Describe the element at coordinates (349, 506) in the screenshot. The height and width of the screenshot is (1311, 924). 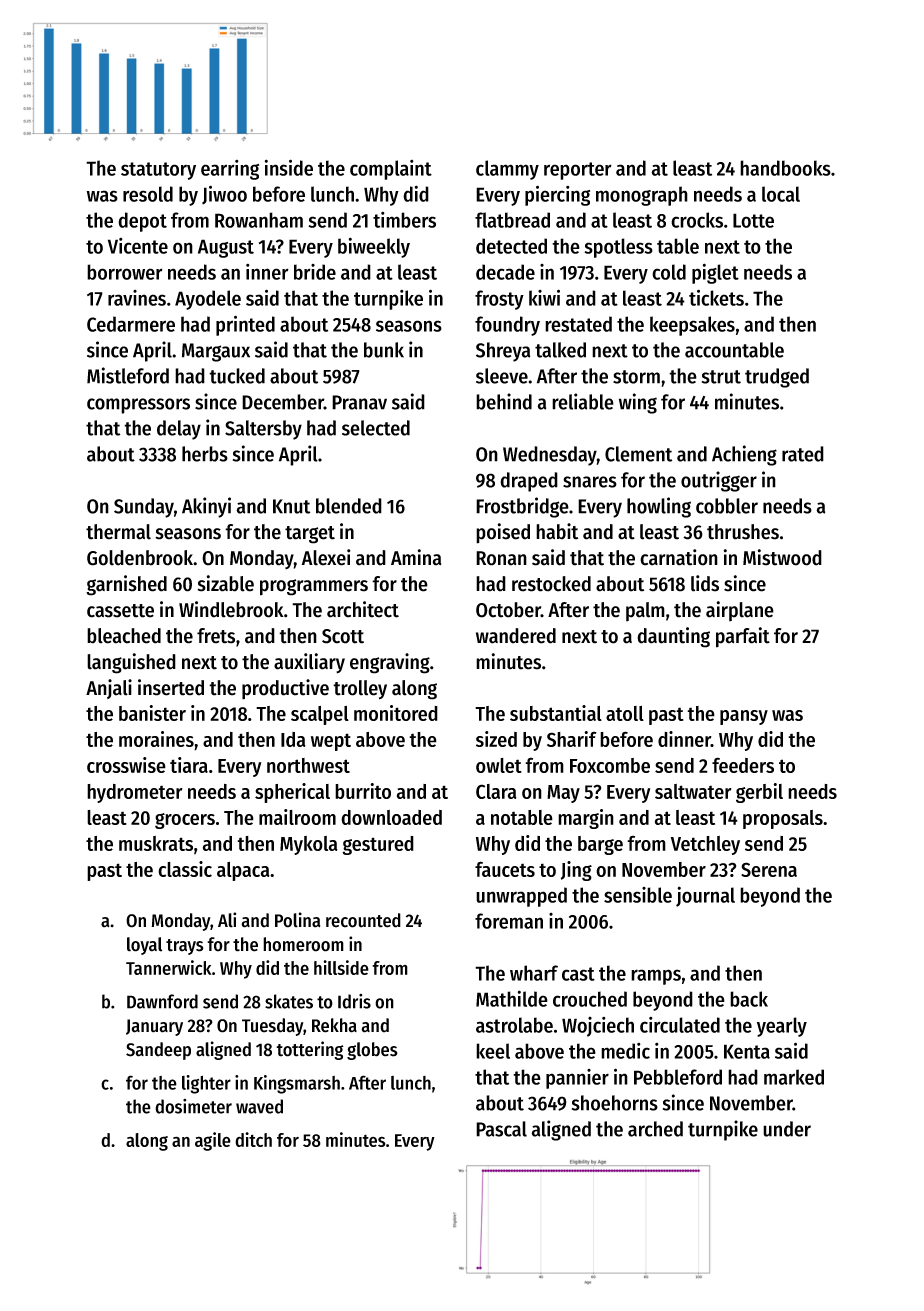
I see `blended` at that location.
